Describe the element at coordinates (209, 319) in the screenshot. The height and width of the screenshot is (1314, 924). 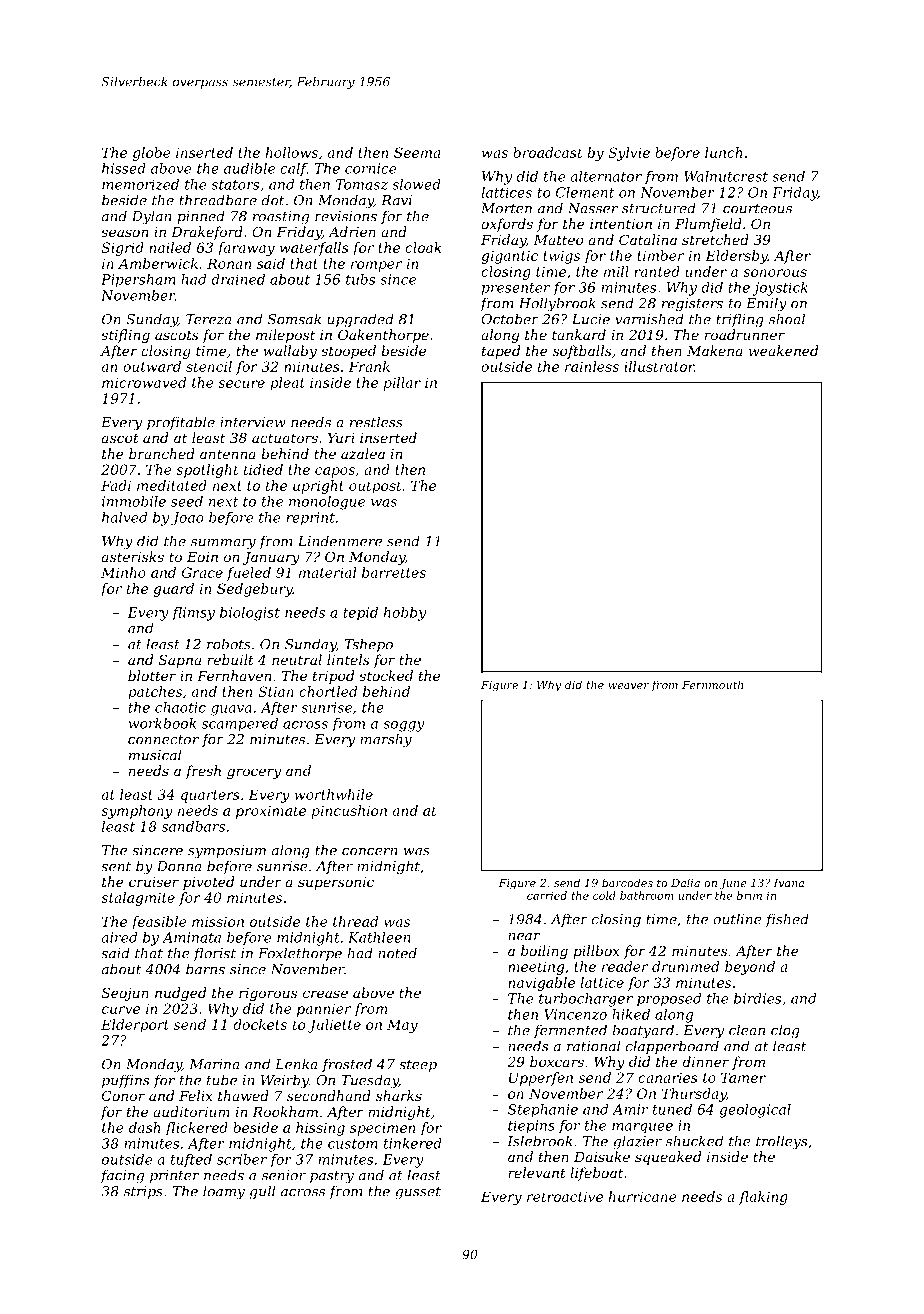
I see `Tereza` at that location.
